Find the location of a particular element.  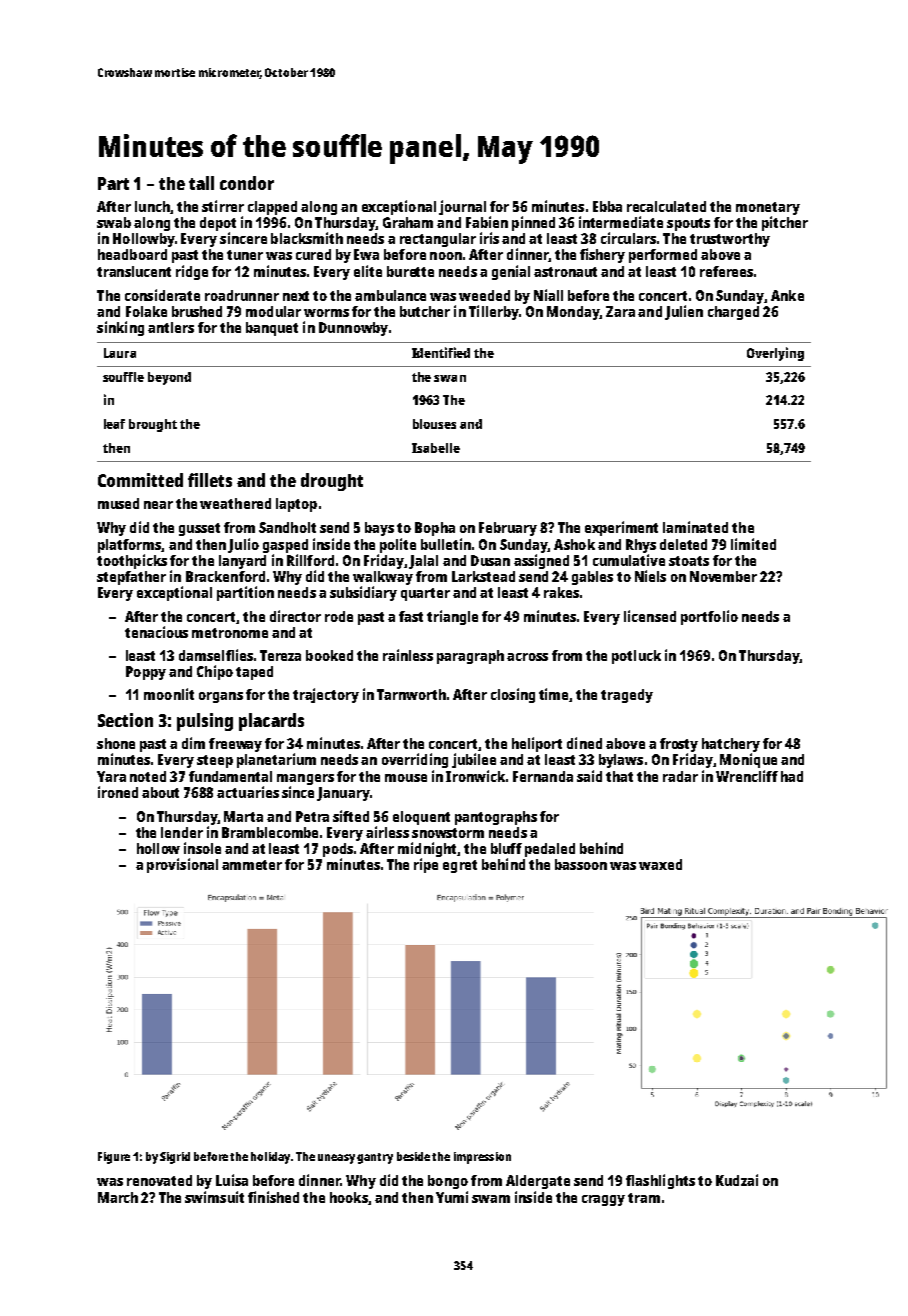

swimsuit is located at coordinates (214, 1197).
